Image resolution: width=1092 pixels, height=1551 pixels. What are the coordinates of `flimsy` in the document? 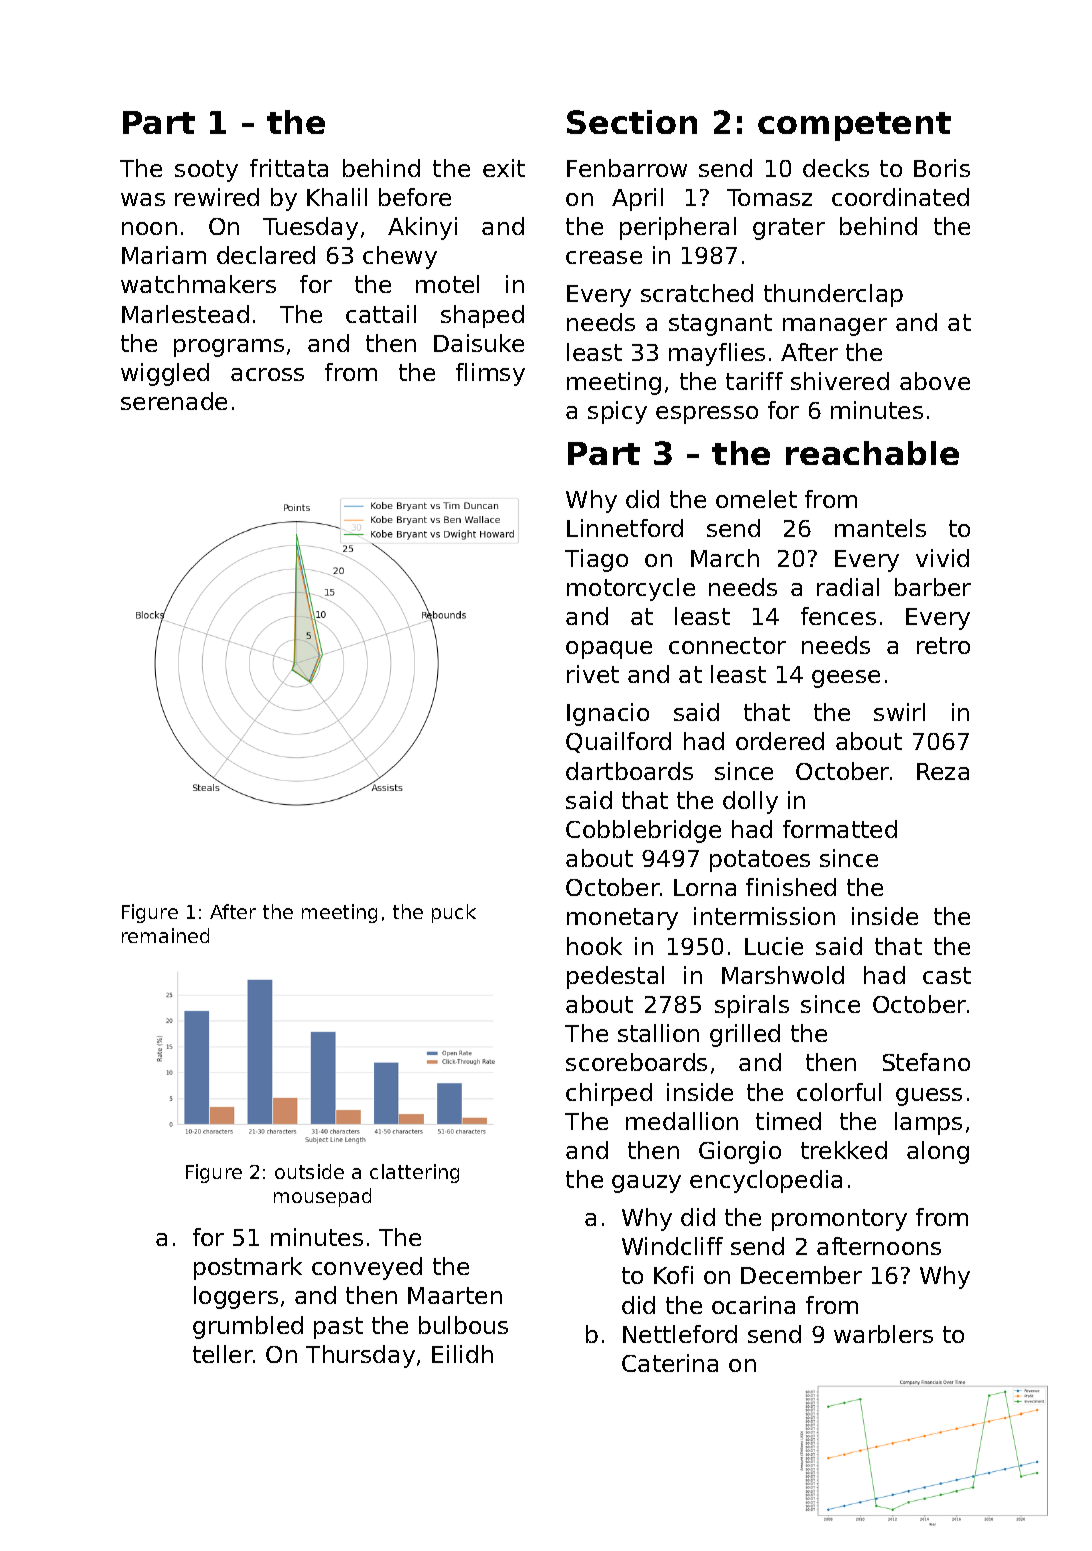 It's located at (490, 374).
